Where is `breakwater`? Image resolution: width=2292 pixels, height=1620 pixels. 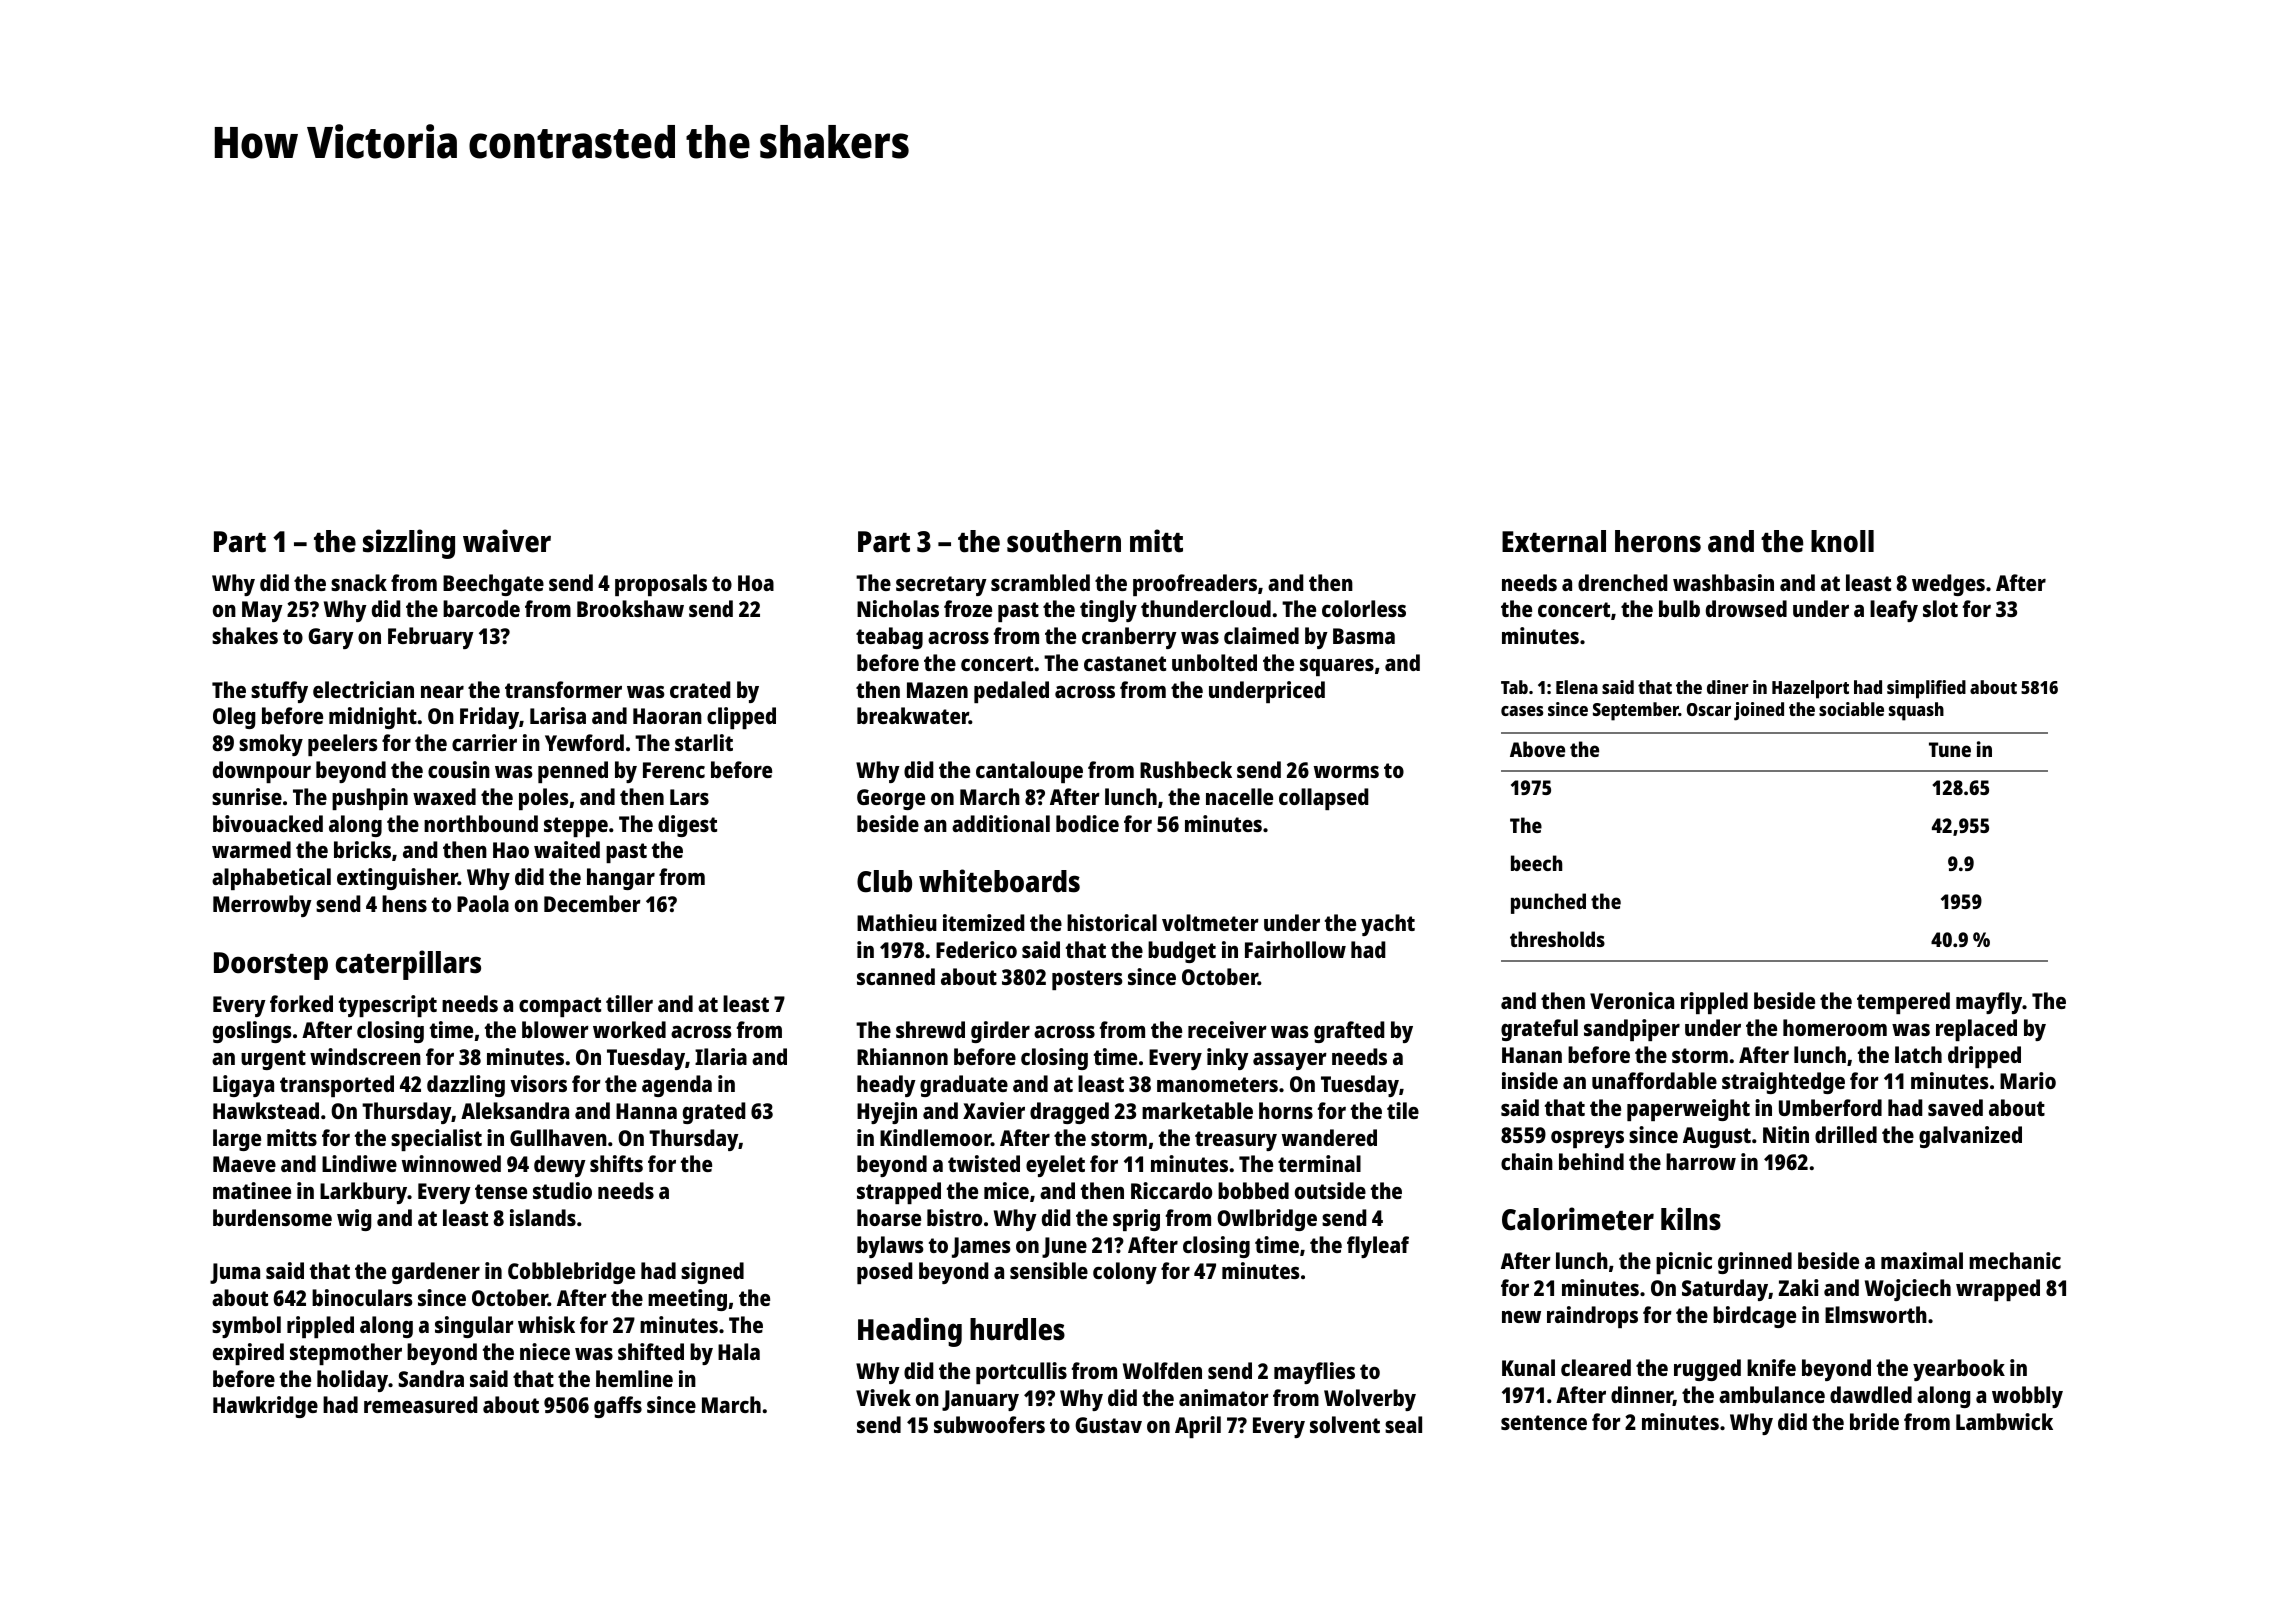
breakwater is located at coordinates (913, 715).
